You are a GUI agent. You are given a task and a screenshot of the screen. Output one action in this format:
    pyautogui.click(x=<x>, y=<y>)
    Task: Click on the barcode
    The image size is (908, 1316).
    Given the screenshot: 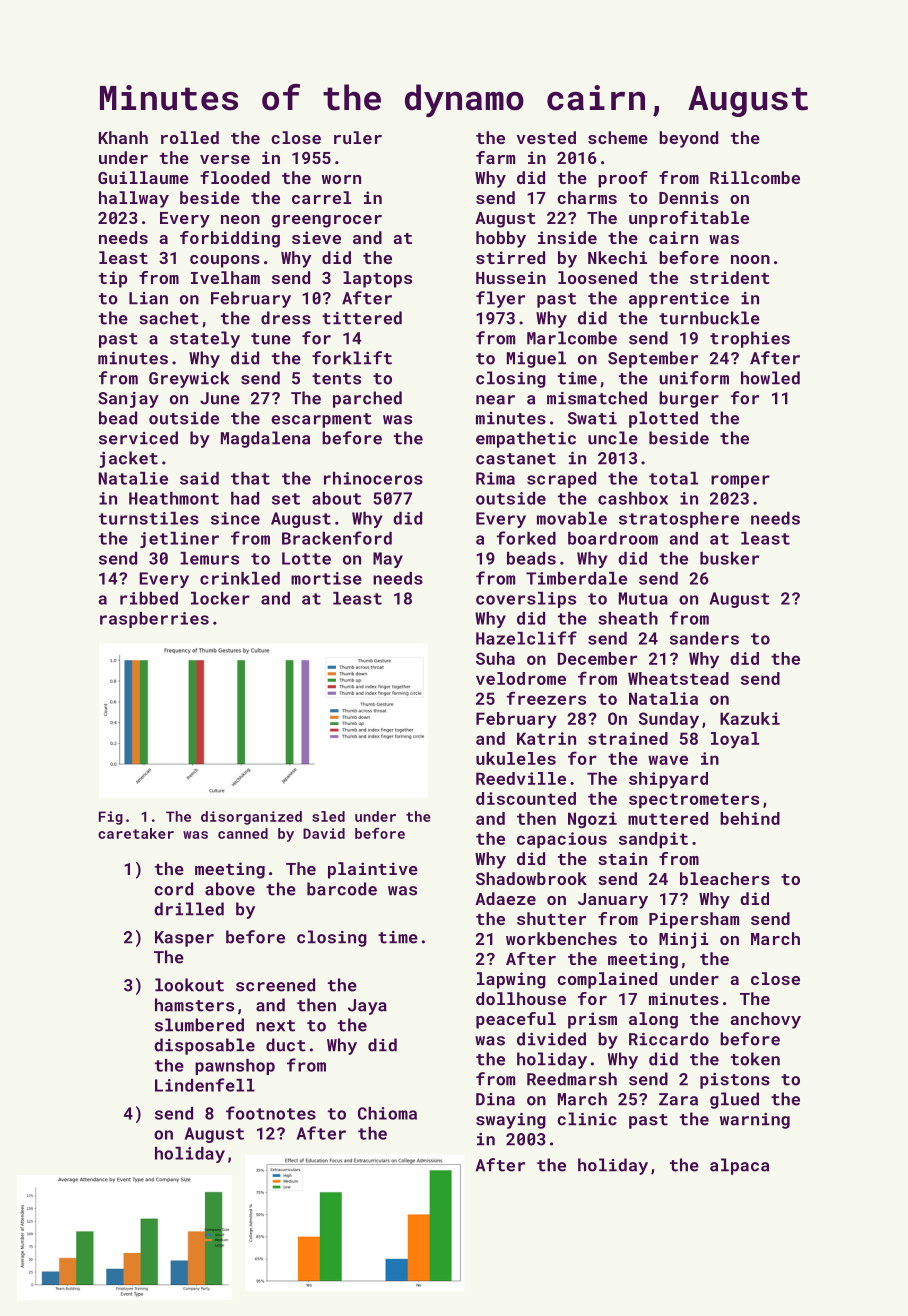 What is the action you would take?
    pyautogui.click(x=342, y=889)
